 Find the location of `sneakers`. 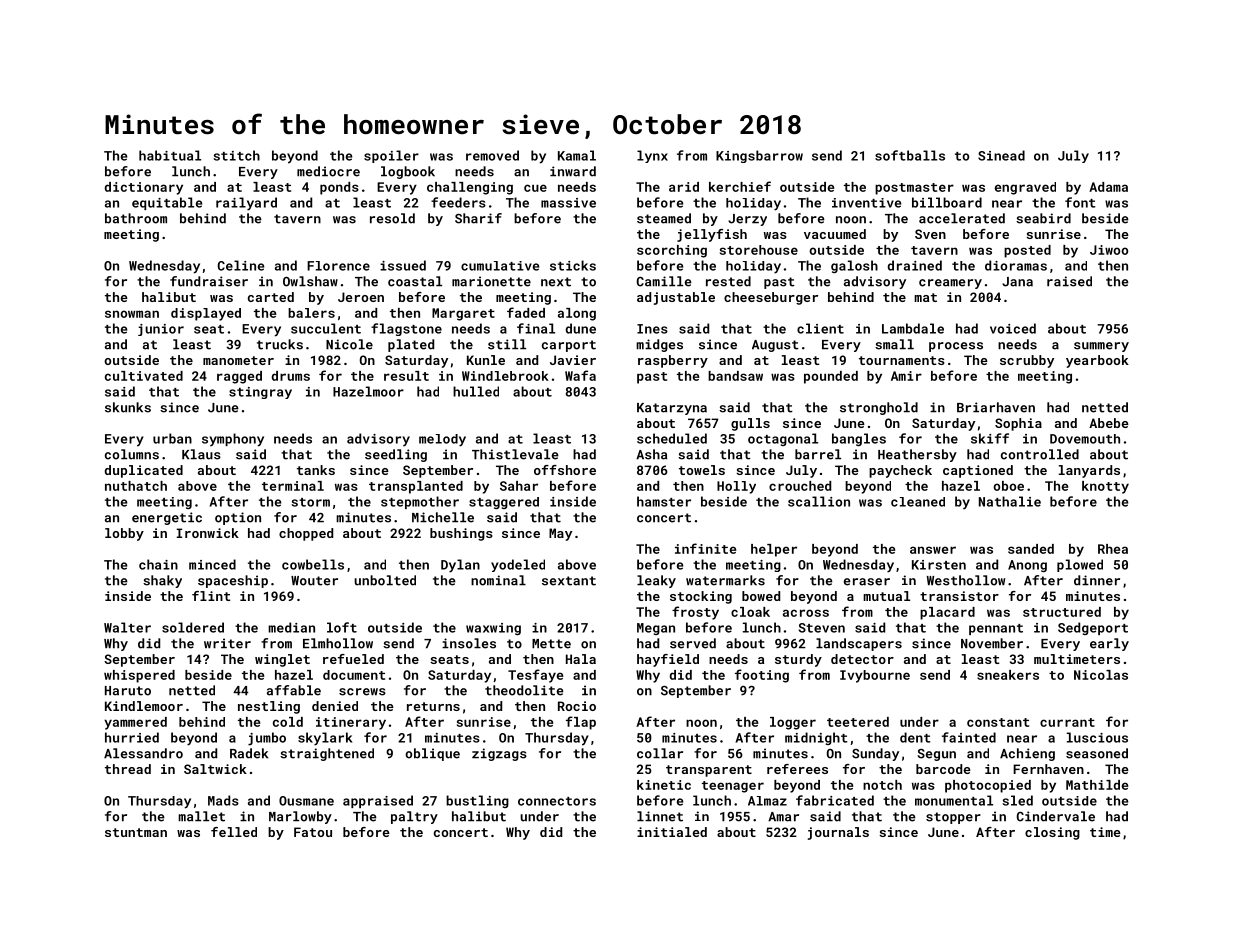

sneakers is located at coordinates (1008, 675).
